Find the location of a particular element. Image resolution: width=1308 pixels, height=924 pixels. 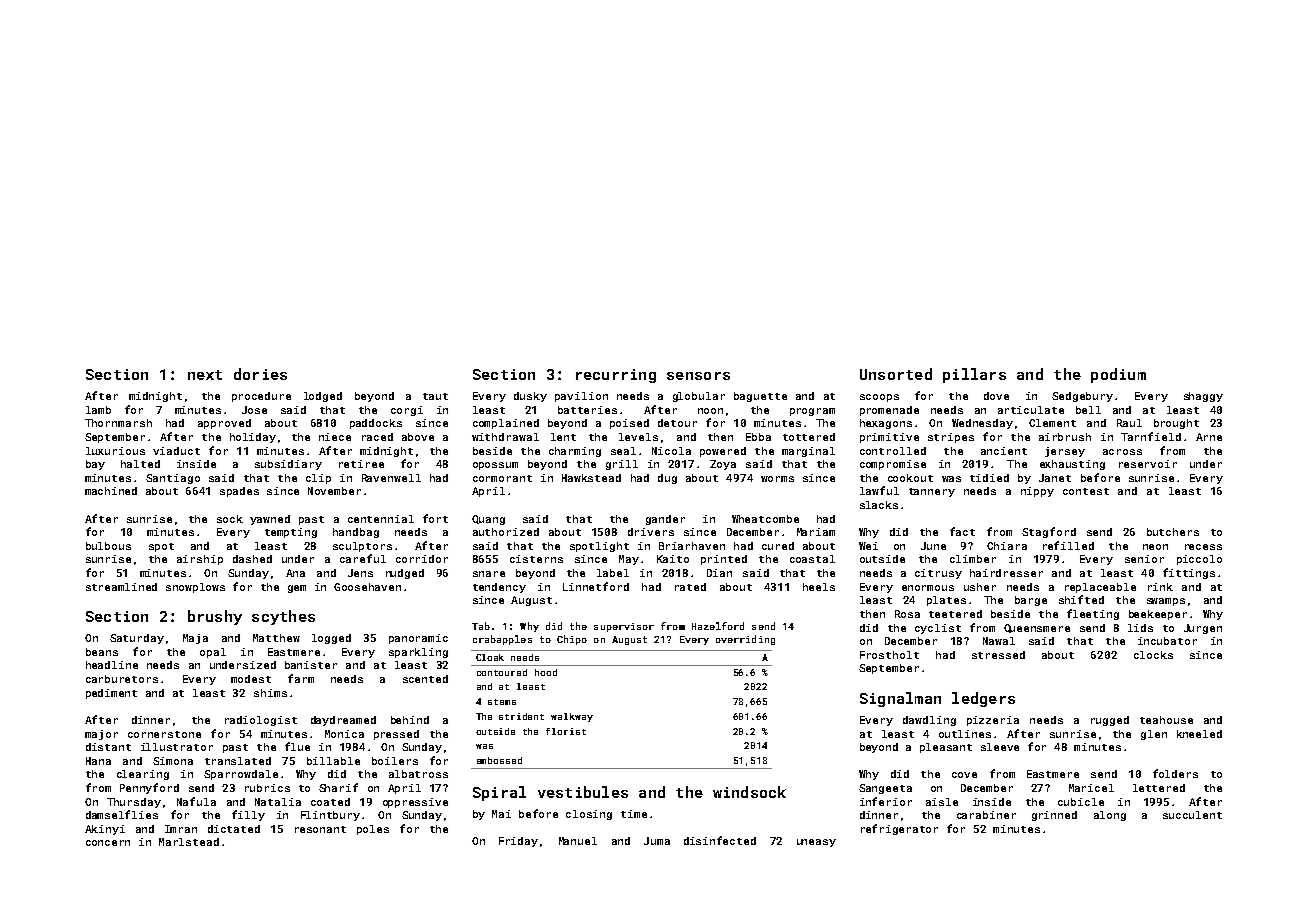

teahouse is located at coordinates (1166, 720).
